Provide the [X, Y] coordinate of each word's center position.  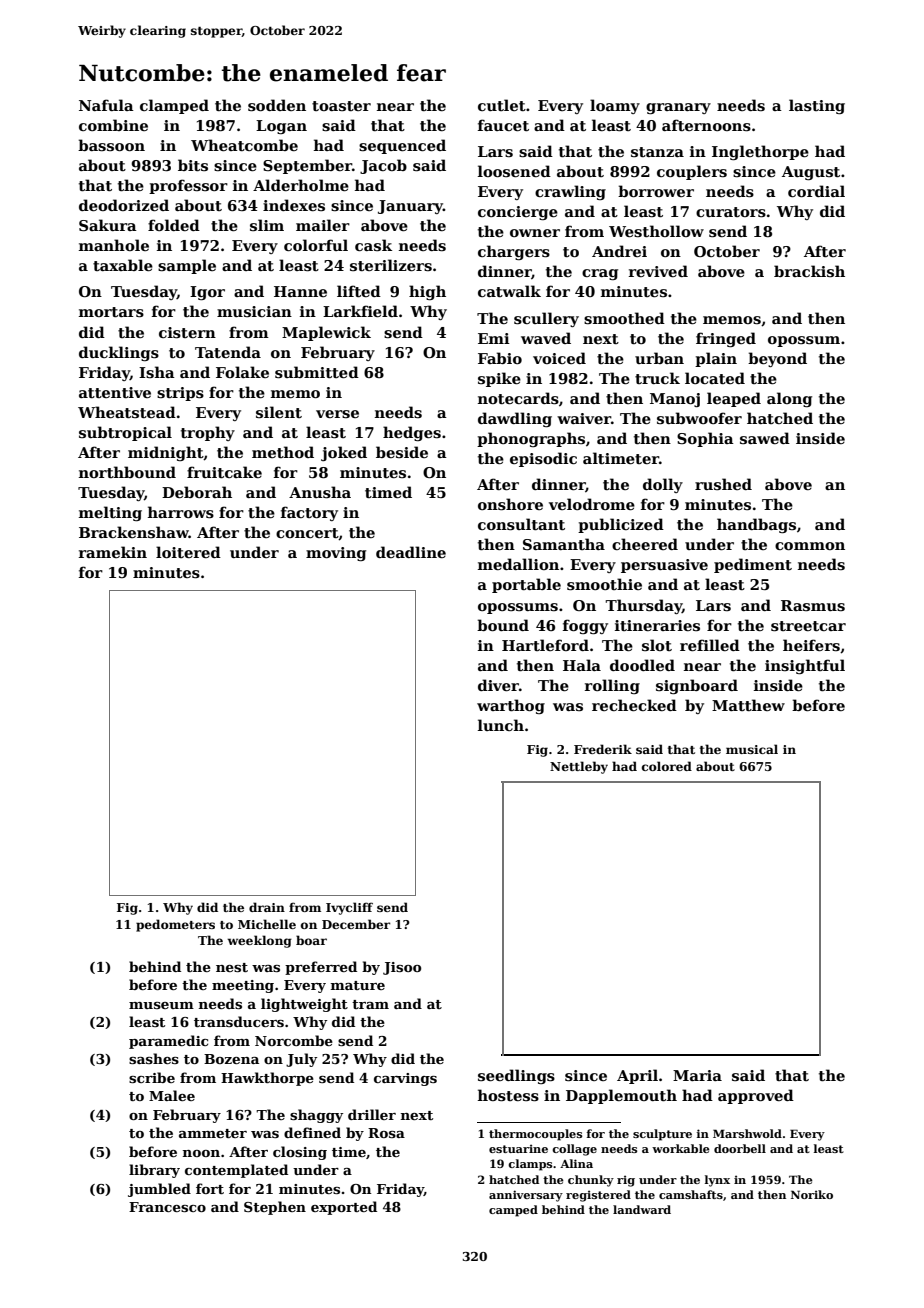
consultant [521, 524]
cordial [816, 191]
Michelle [267, 924]
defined [312, 1132]
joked [344, 453]
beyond [777, 359]
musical [752, 749]
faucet [503, 125]
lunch [501, 725]
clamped [174, 106]
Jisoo [402, 968]
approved [756, 1096]
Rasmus [813, 605]
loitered [188, 552]
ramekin [113, 552]
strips [180, 394]
